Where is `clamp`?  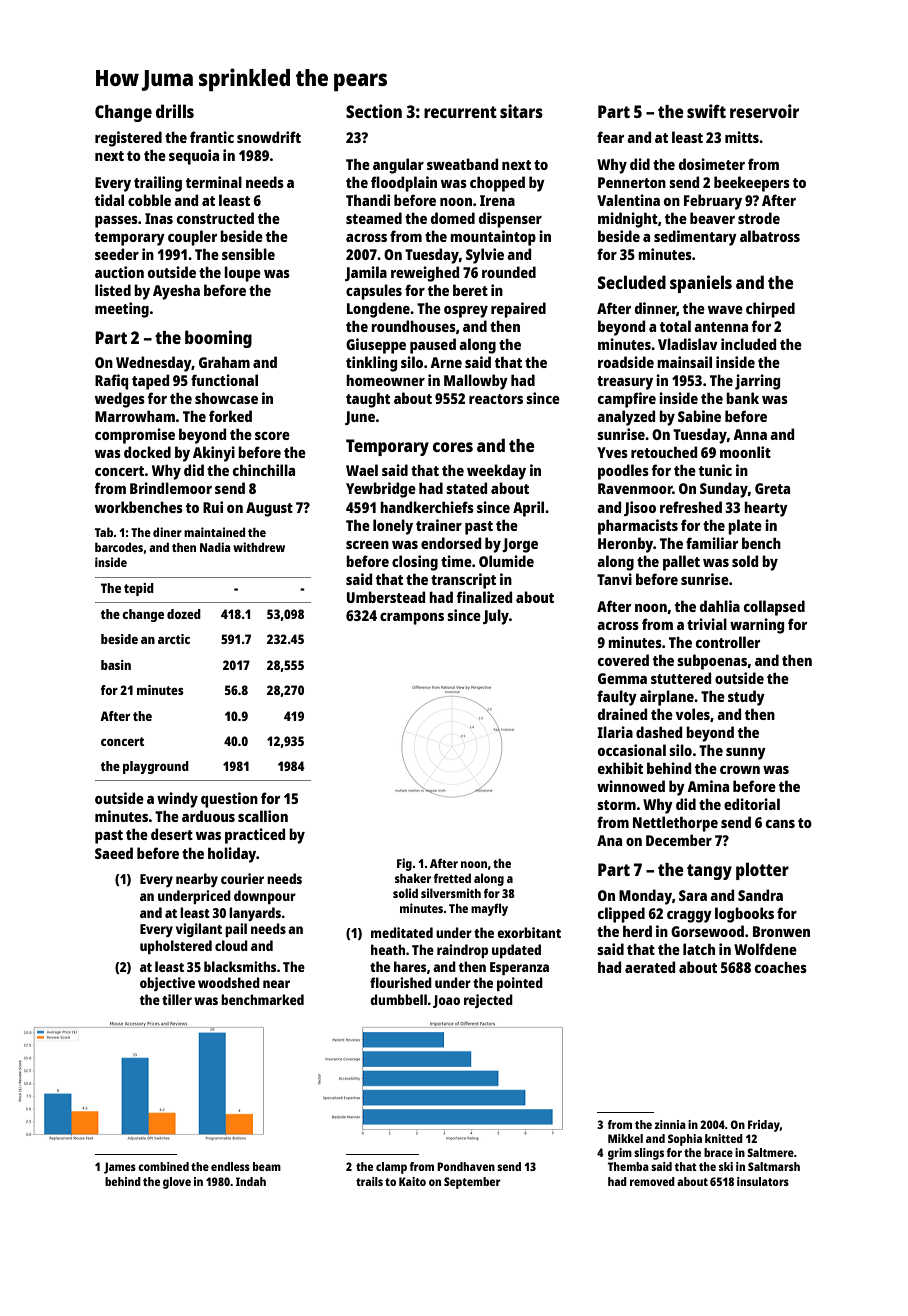 clamp is located at coordinates (391, 1168).
